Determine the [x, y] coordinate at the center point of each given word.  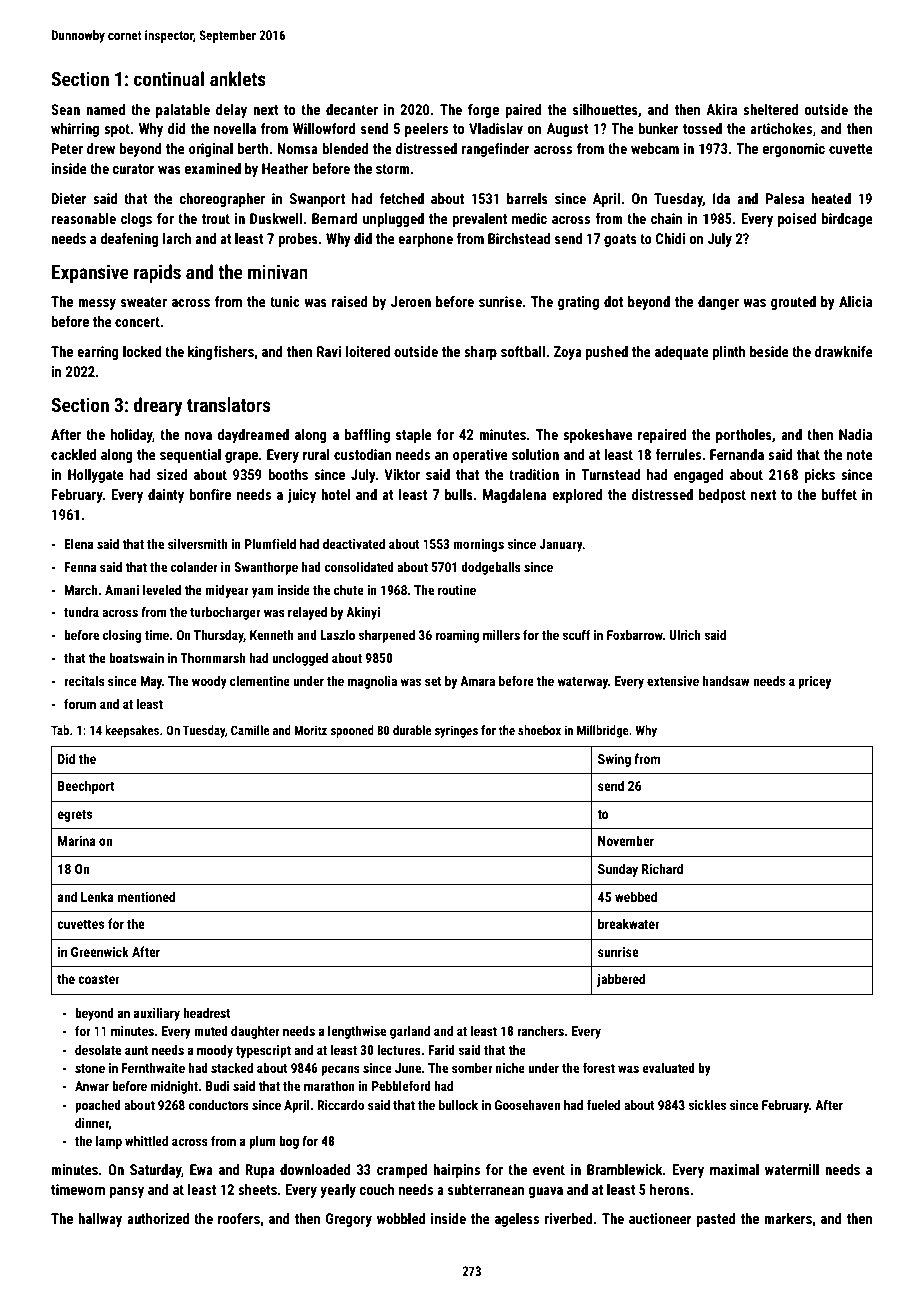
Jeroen [411, 301]
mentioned [146, 896]
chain [666, 218]
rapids [157, 273]
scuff [577, 634]
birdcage [847, 220]
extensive [673, 681]
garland [410, 1032]
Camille [250, 730]
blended [345, 148]
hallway [100, 1220]
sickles [707, 1105]
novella [235, 128]
